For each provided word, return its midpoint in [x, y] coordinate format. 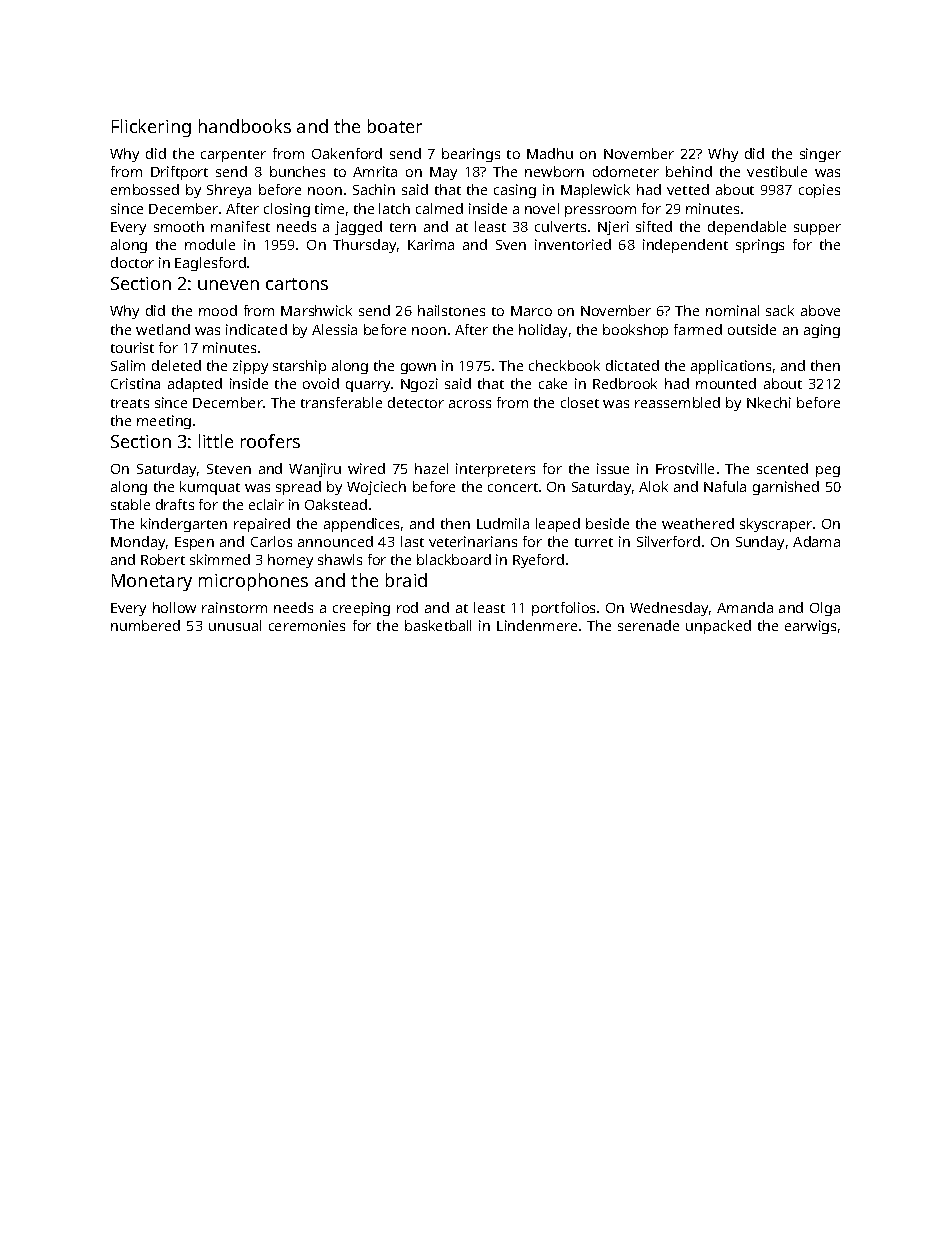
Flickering [151, 128]
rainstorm [234, 607]
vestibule [777, 171]
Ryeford [538, 561]
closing [287, 210]
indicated [256, 329]
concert [513, 487]
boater [395, 126]
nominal [732, 310]
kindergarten [184, 525]
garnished [786, 488]
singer [820, 155]
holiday [543, 331]
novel [542, 208]
